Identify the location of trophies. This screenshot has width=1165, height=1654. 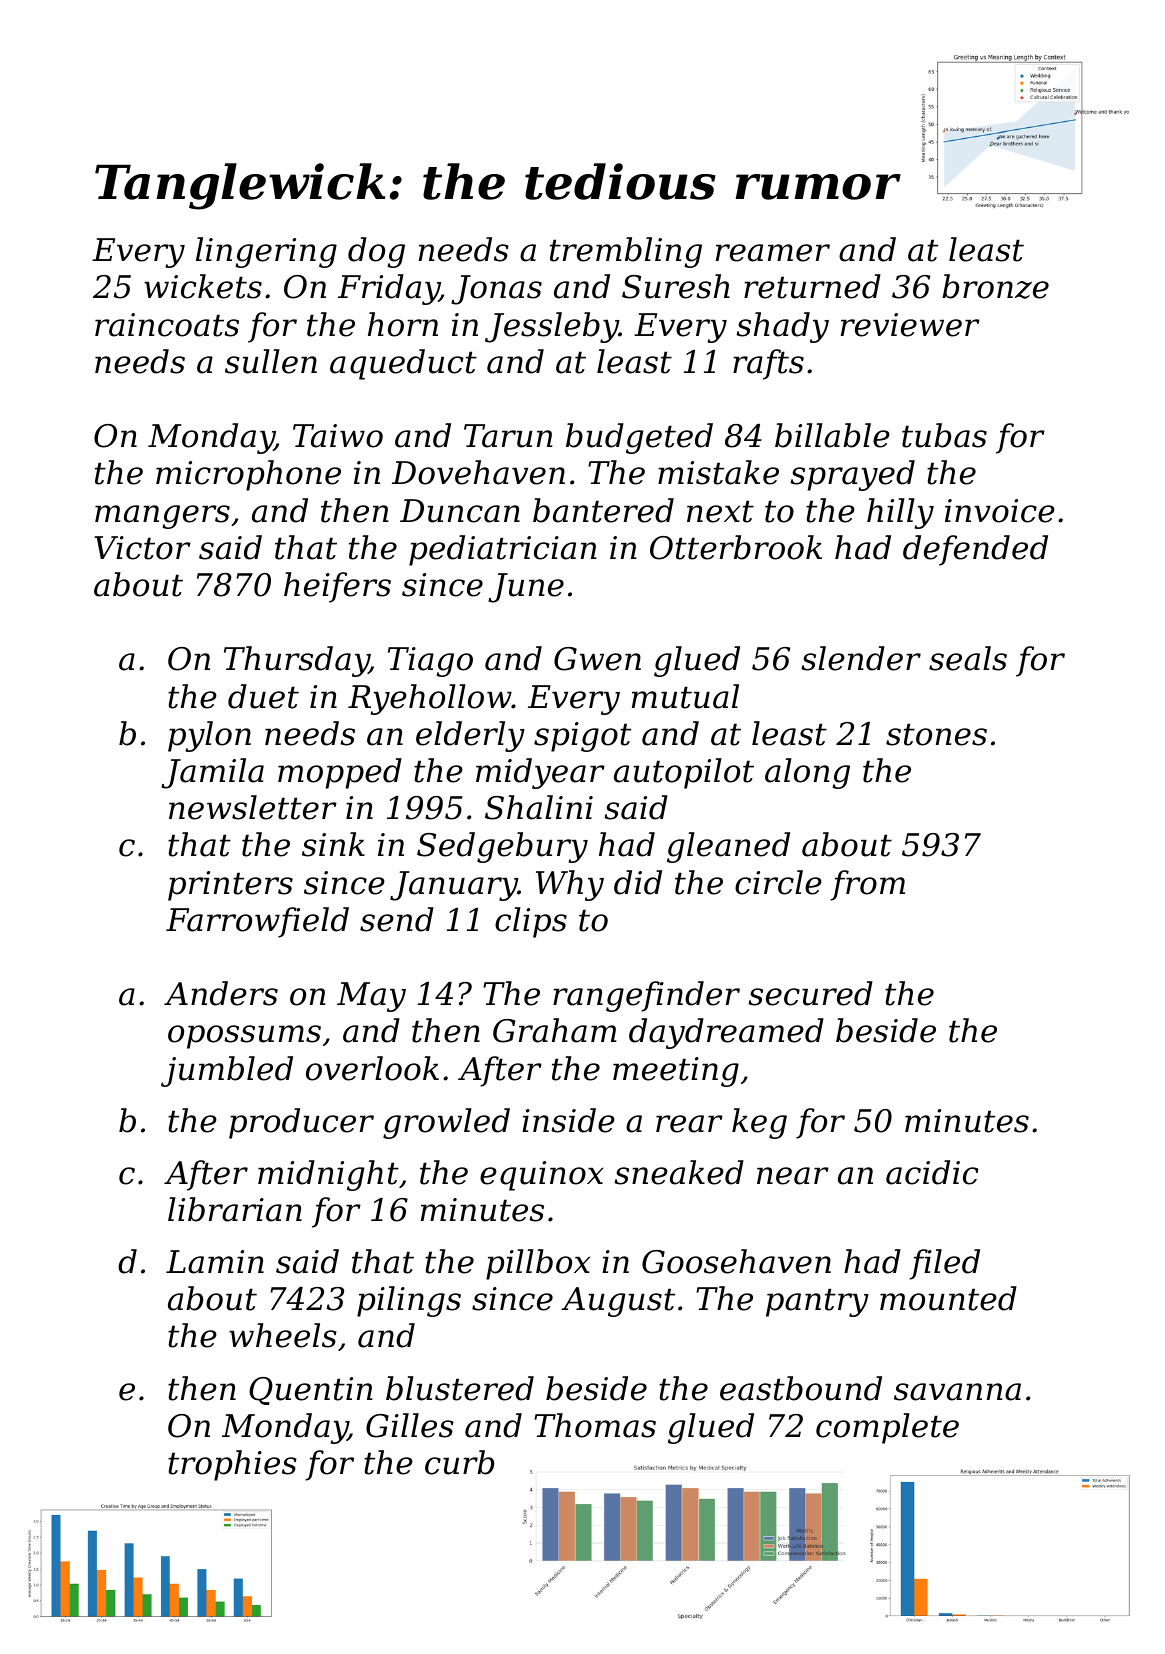
(232, 1465).
